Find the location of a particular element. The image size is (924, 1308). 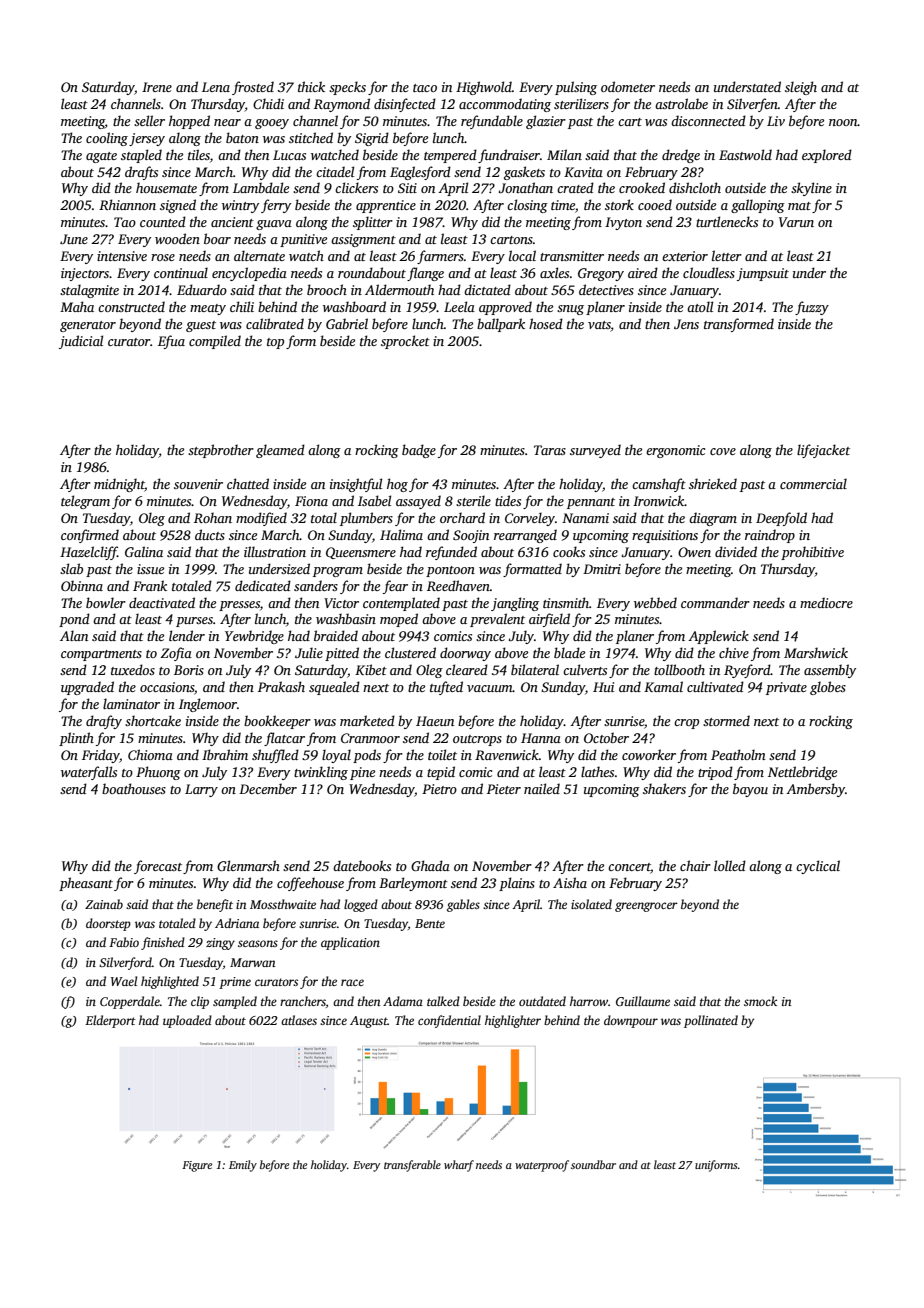

odometer is located at coordinates (628, 86).
